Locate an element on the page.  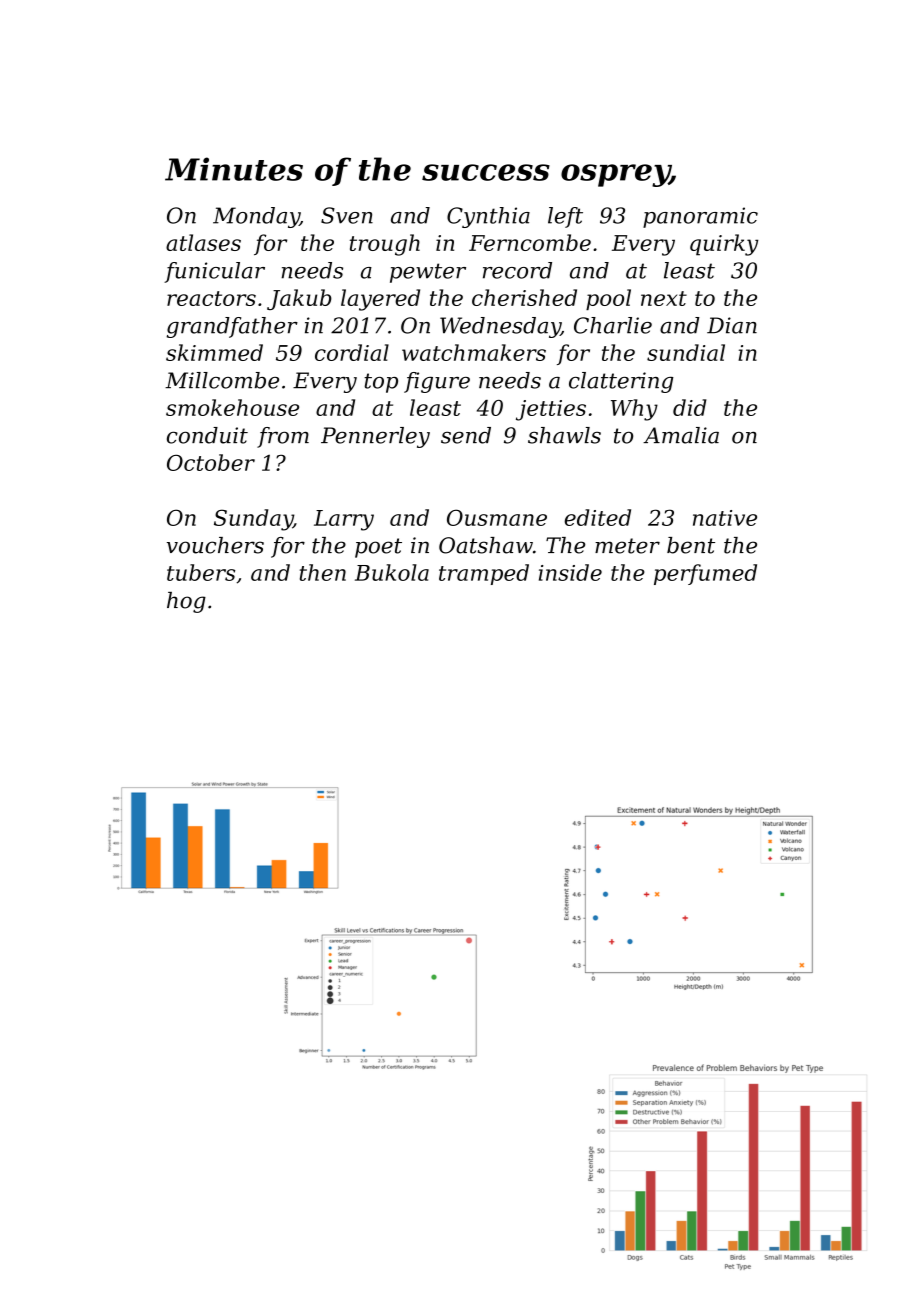
Amalia is located at coordinates (681, 435).
